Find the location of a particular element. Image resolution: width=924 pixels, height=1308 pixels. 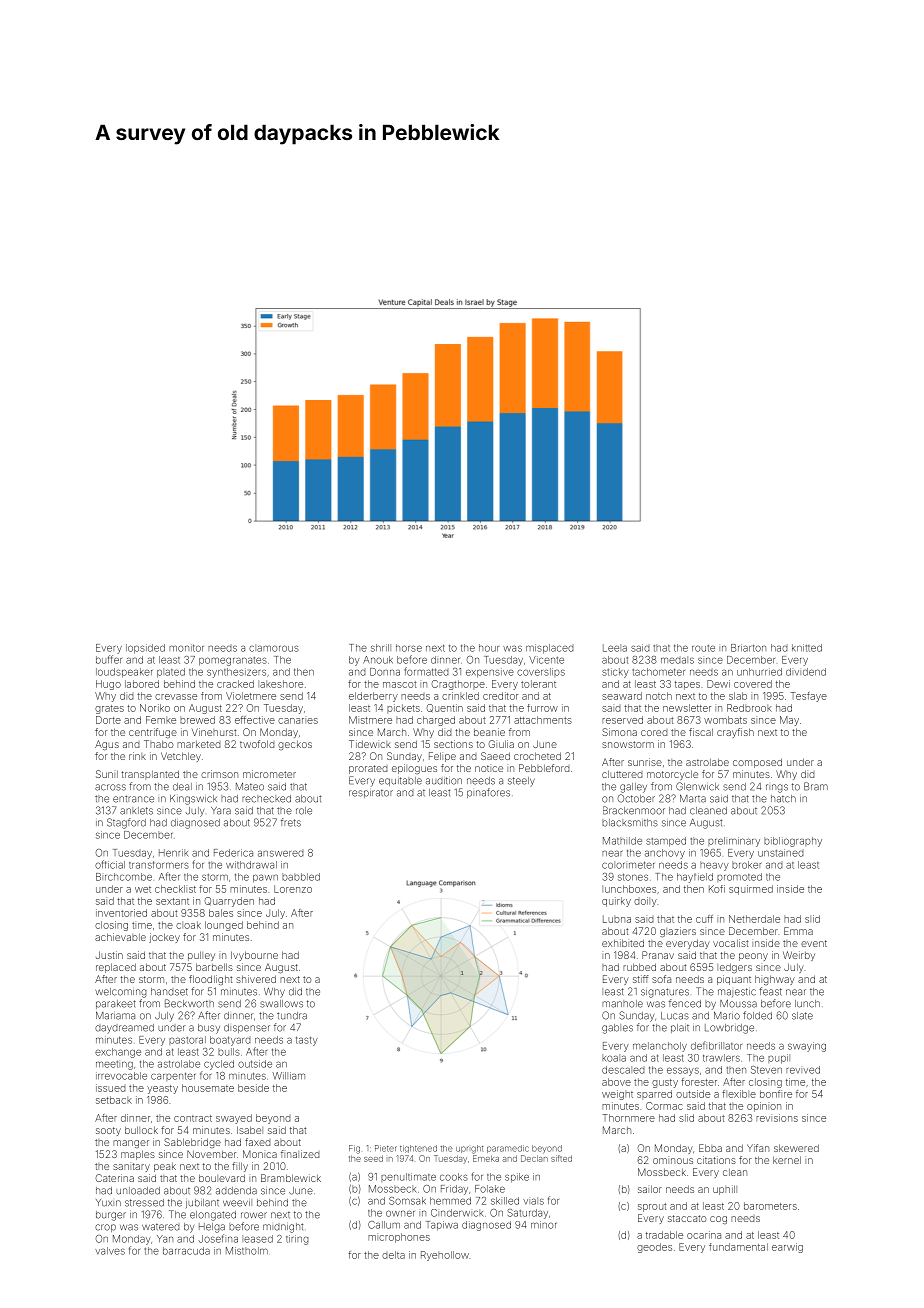

swallows is located at coordinates (281, 1004).
